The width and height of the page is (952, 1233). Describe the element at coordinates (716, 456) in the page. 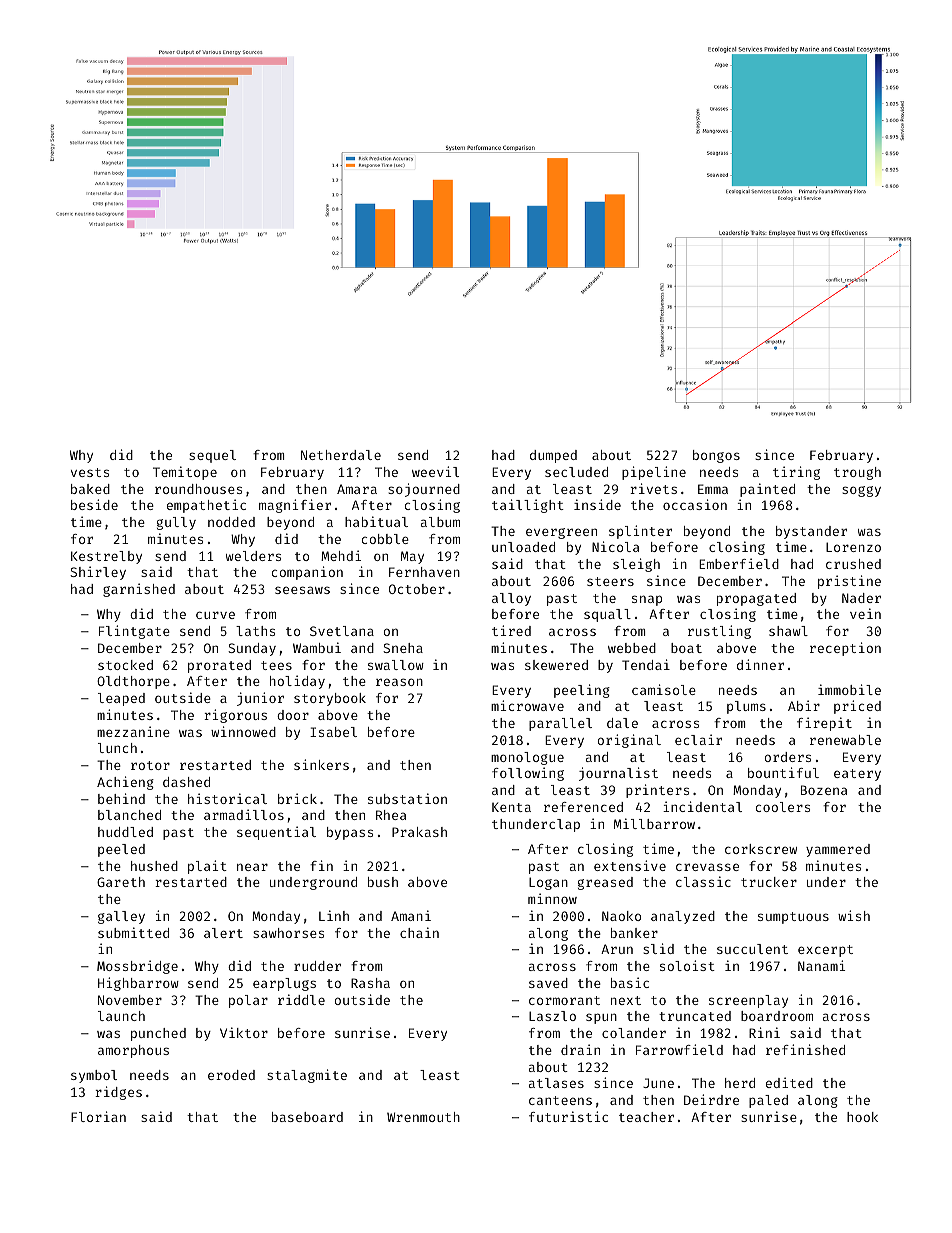

I see `bongos` at that location.
